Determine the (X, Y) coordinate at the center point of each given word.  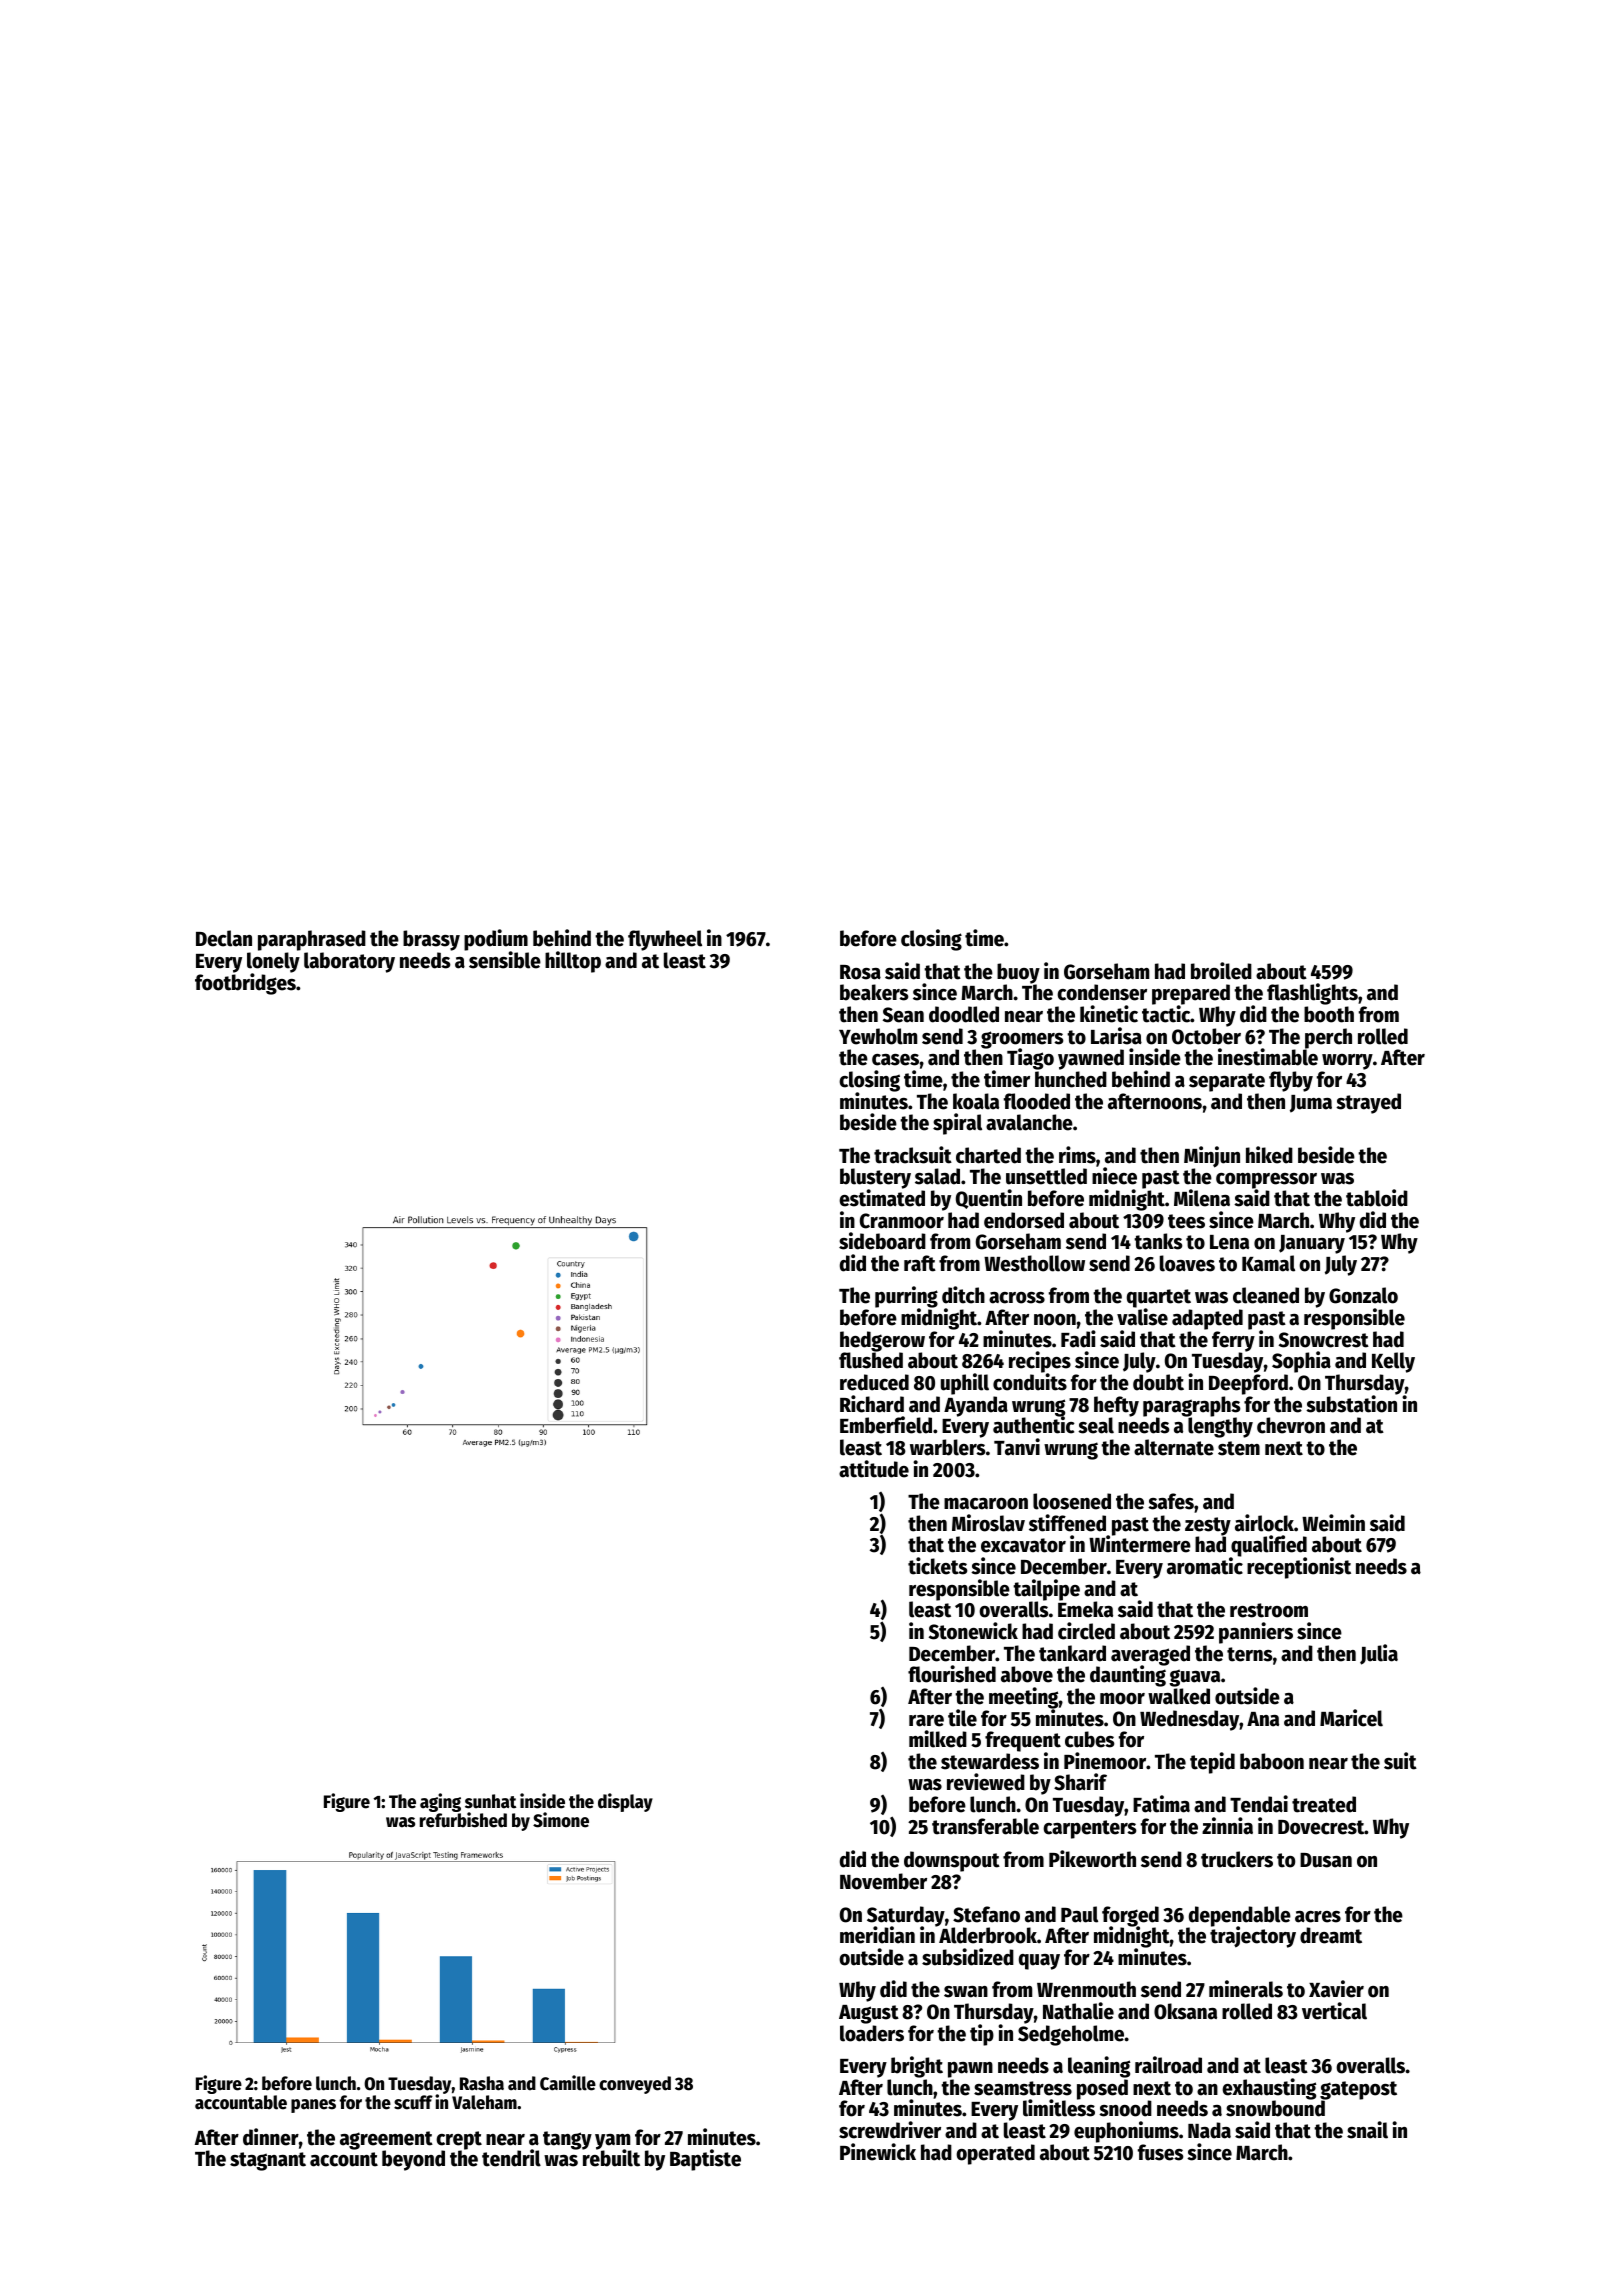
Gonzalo (1363, 1295)
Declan (224, 938)
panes (313, 2106)
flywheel (665, 940)
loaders (872, 2033)
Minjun (1212, 1157)
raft (920, 1263)
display (625, 1802)
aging (440, 1802)
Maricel (1351, 1718)
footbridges (245, 984)
